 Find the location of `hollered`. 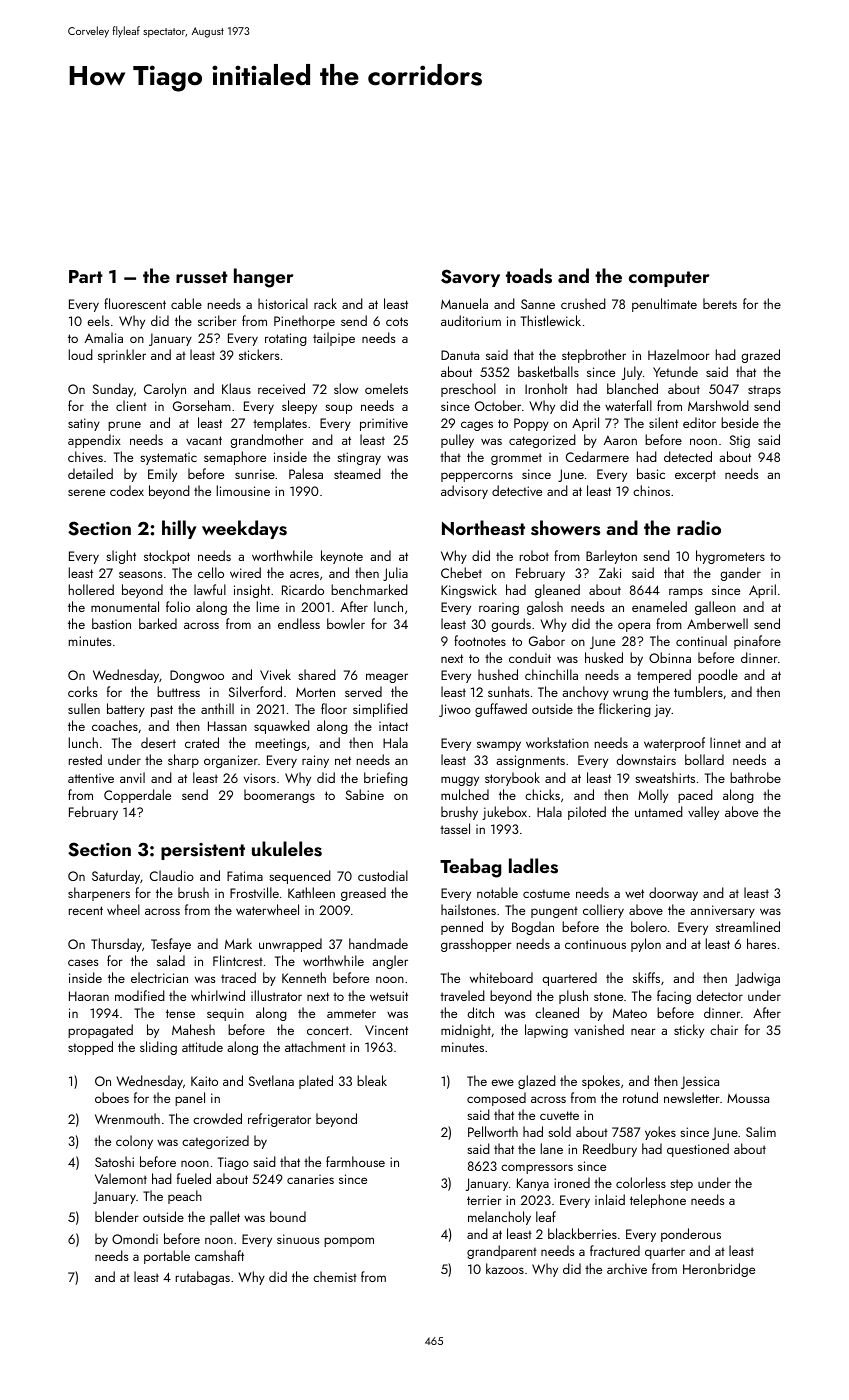

hollered is located at coordinates (91, 589).
